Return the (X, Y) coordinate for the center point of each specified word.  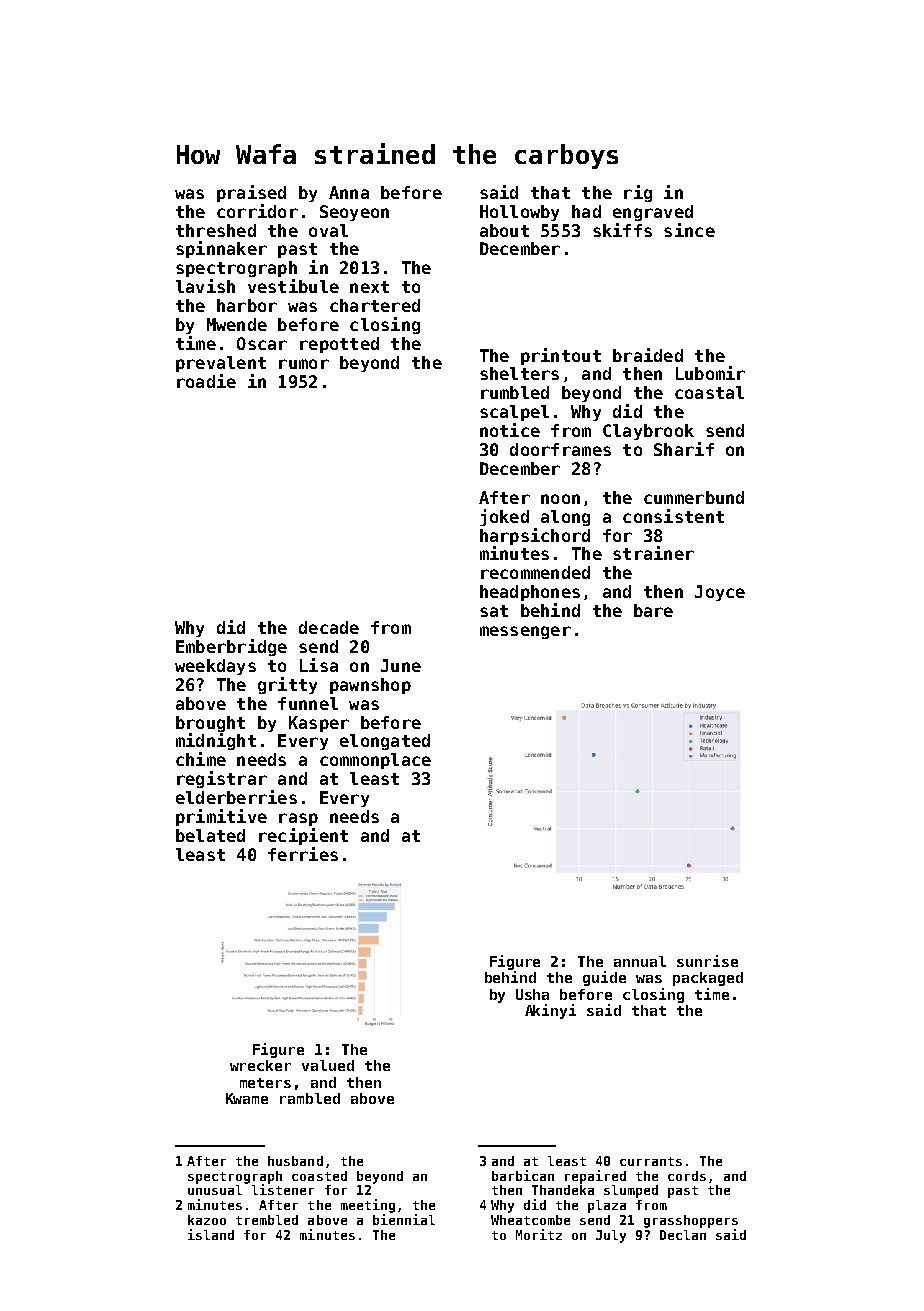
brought (210, 724)
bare (653, 610)
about (504, 230)
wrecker (260, 1065)
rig (638, 193)
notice (510, 430)
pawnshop (370, 686)
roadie (206, 381)
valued (328, 1065)
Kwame (247, 1098)
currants (651, 1161)
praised (251, 193)
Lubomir (710, 373)
